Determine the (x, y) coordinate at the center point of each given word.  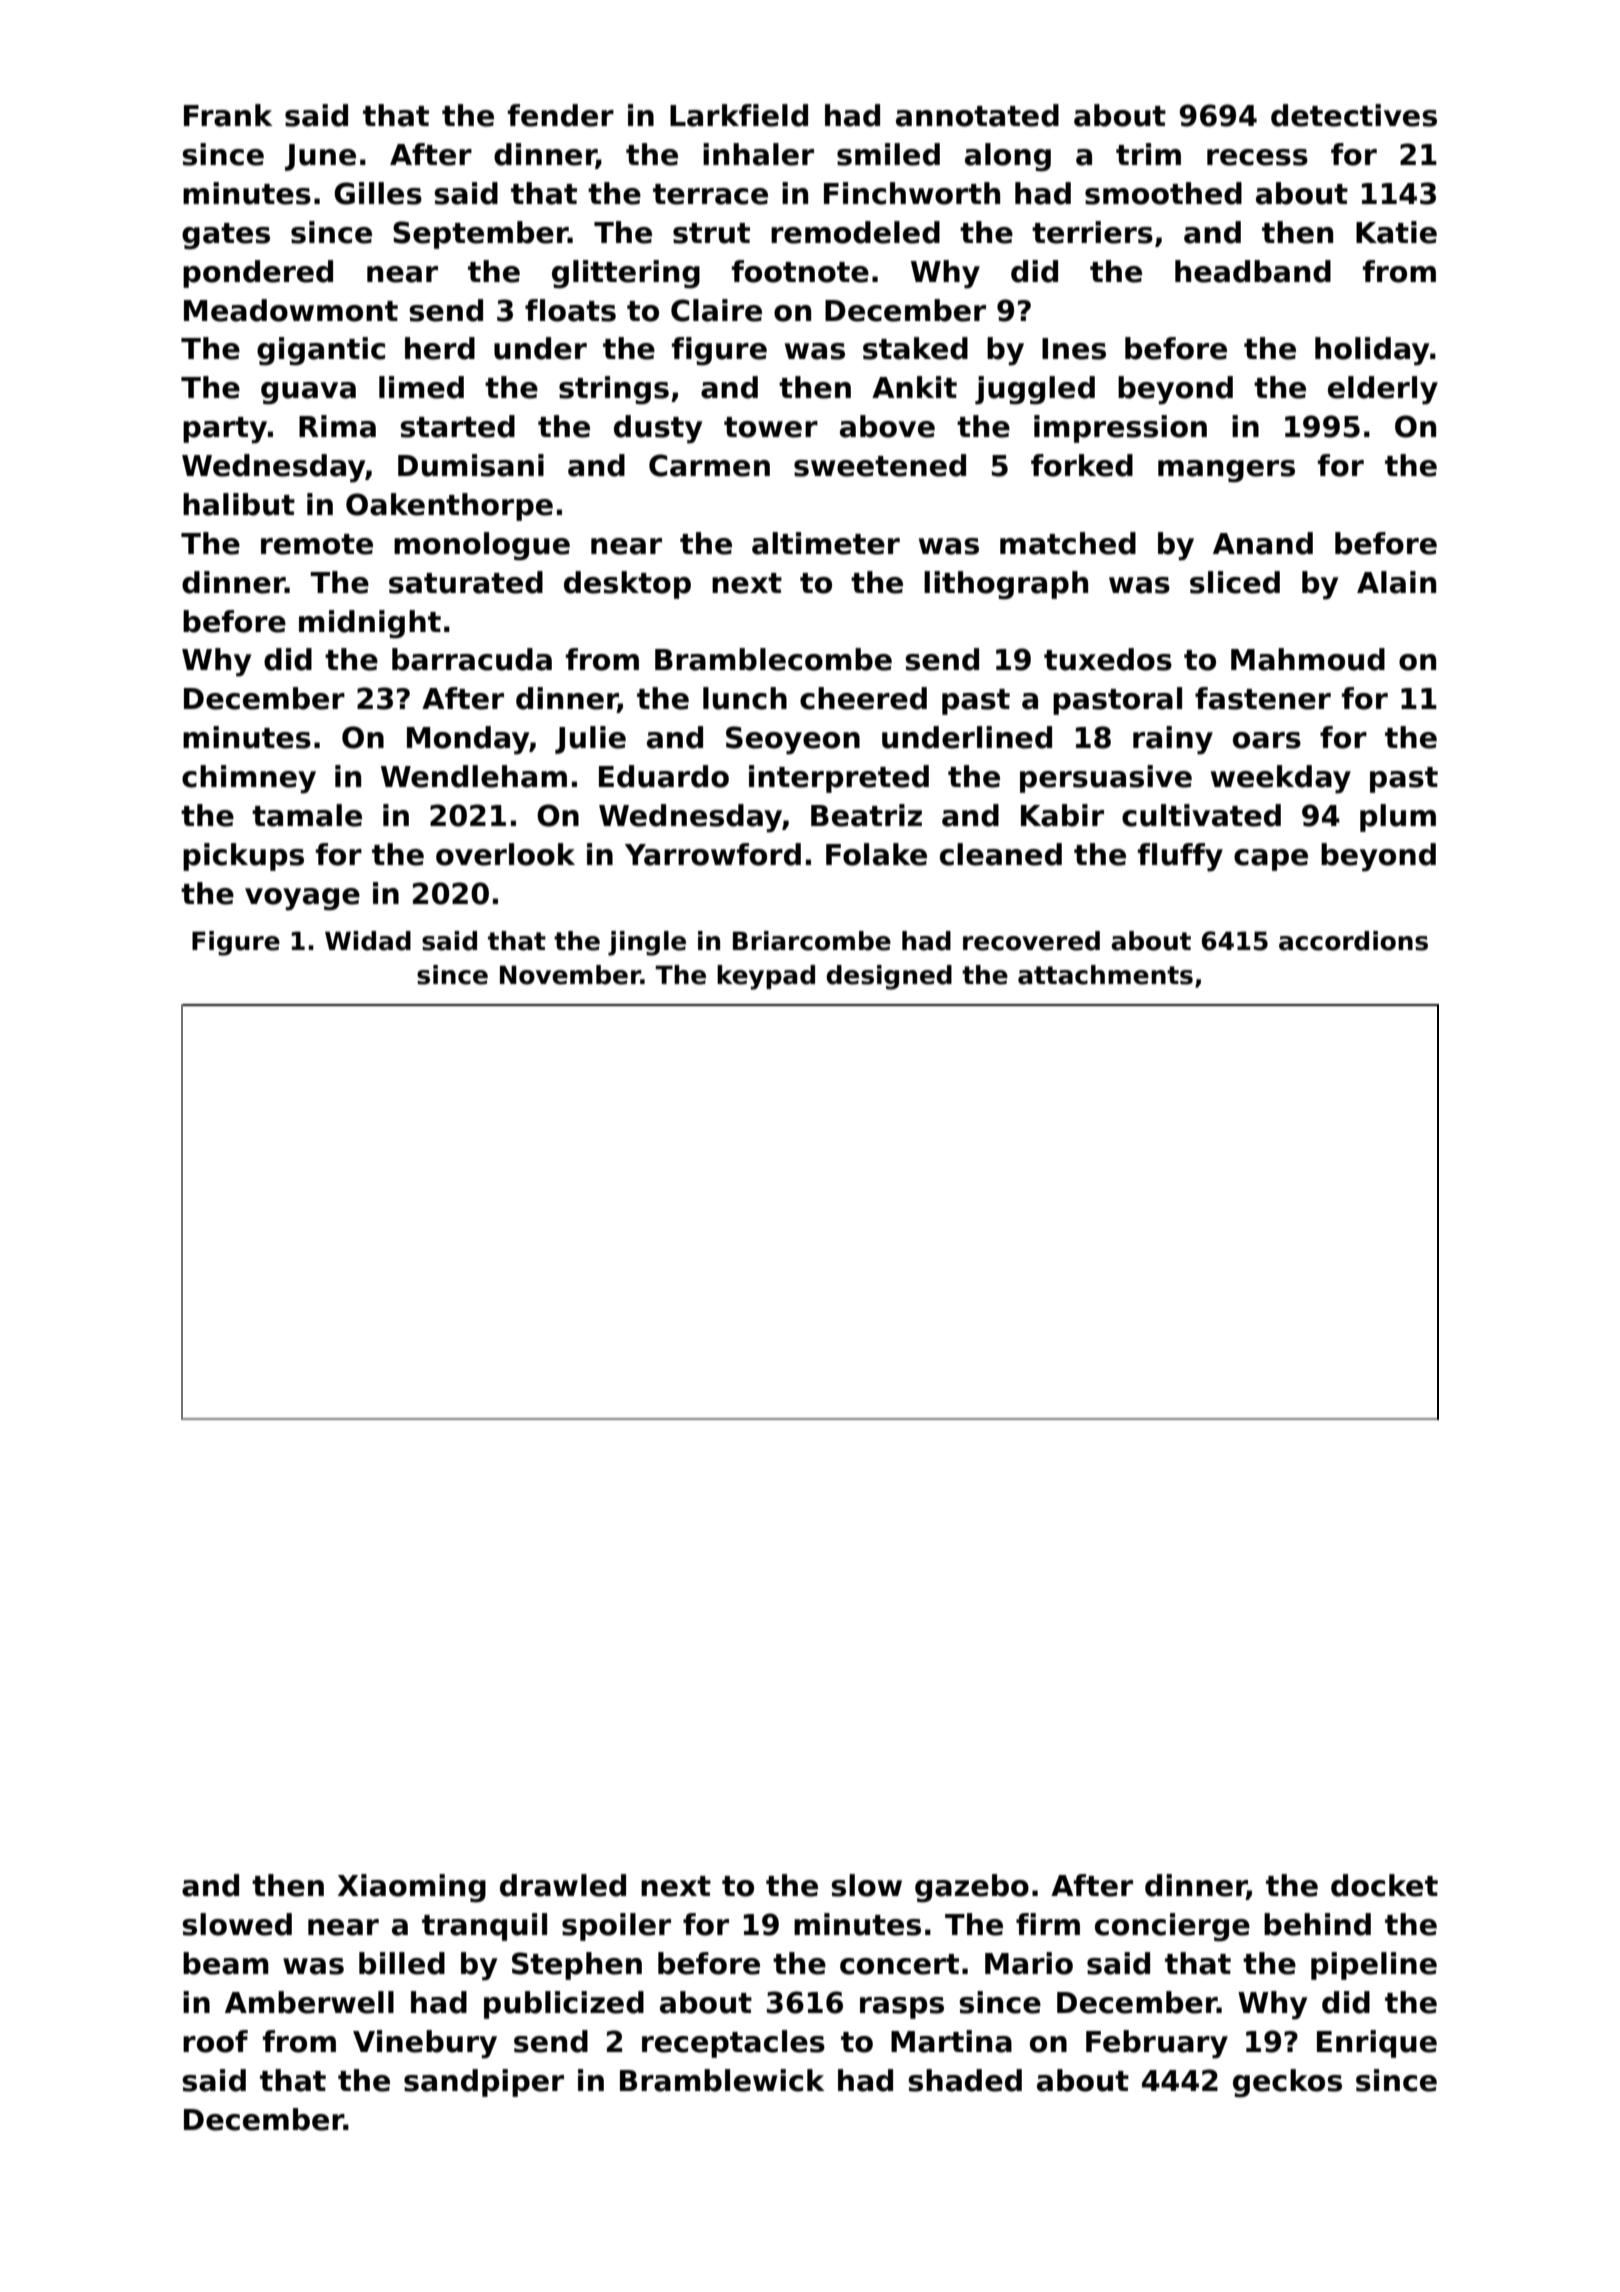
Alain (1396, 582)
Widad (368, 941)
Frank (228, 115)
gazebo (972, 1888)
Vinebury (425, 2044)
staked (915, 348)
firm (1048, 1924)
